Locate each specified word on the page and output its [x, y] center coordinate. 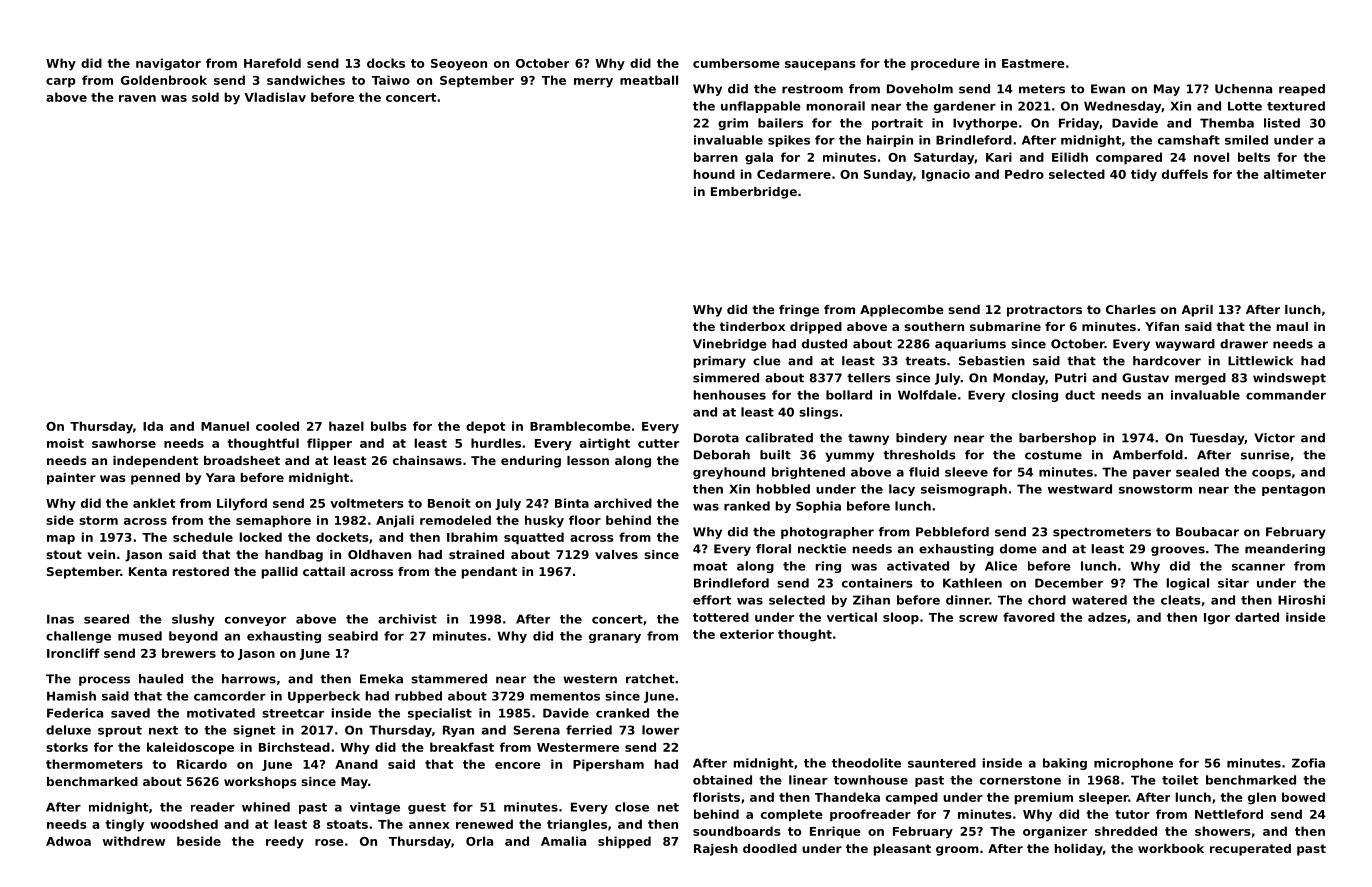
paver [1152, 474]
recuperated [1250, 850]
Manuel [225, 426]
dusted [824, 344]
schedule [203, 537]
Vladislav [275, 97]
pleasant [902, 850]
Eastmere [1033, 63]
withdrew [134, 841]
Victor [1274, 438]
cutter [658, 443]
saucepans [820, 66]
